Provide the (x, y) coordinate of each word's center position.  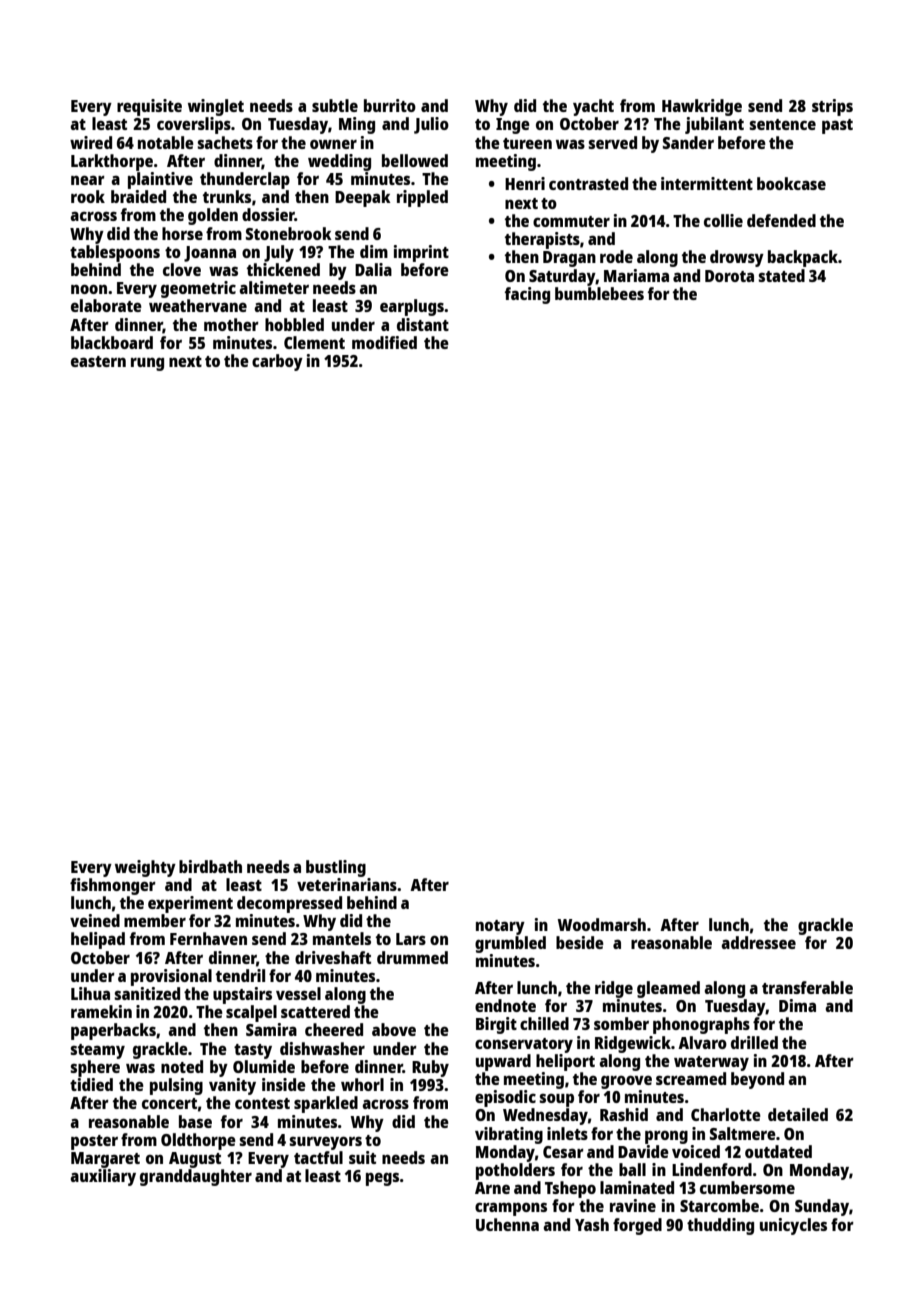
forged (637, 1226)
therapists (542, 240)
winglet (216, 107)
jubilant (714, 125)
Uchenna (507, 1224)
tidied (91, 1084)
